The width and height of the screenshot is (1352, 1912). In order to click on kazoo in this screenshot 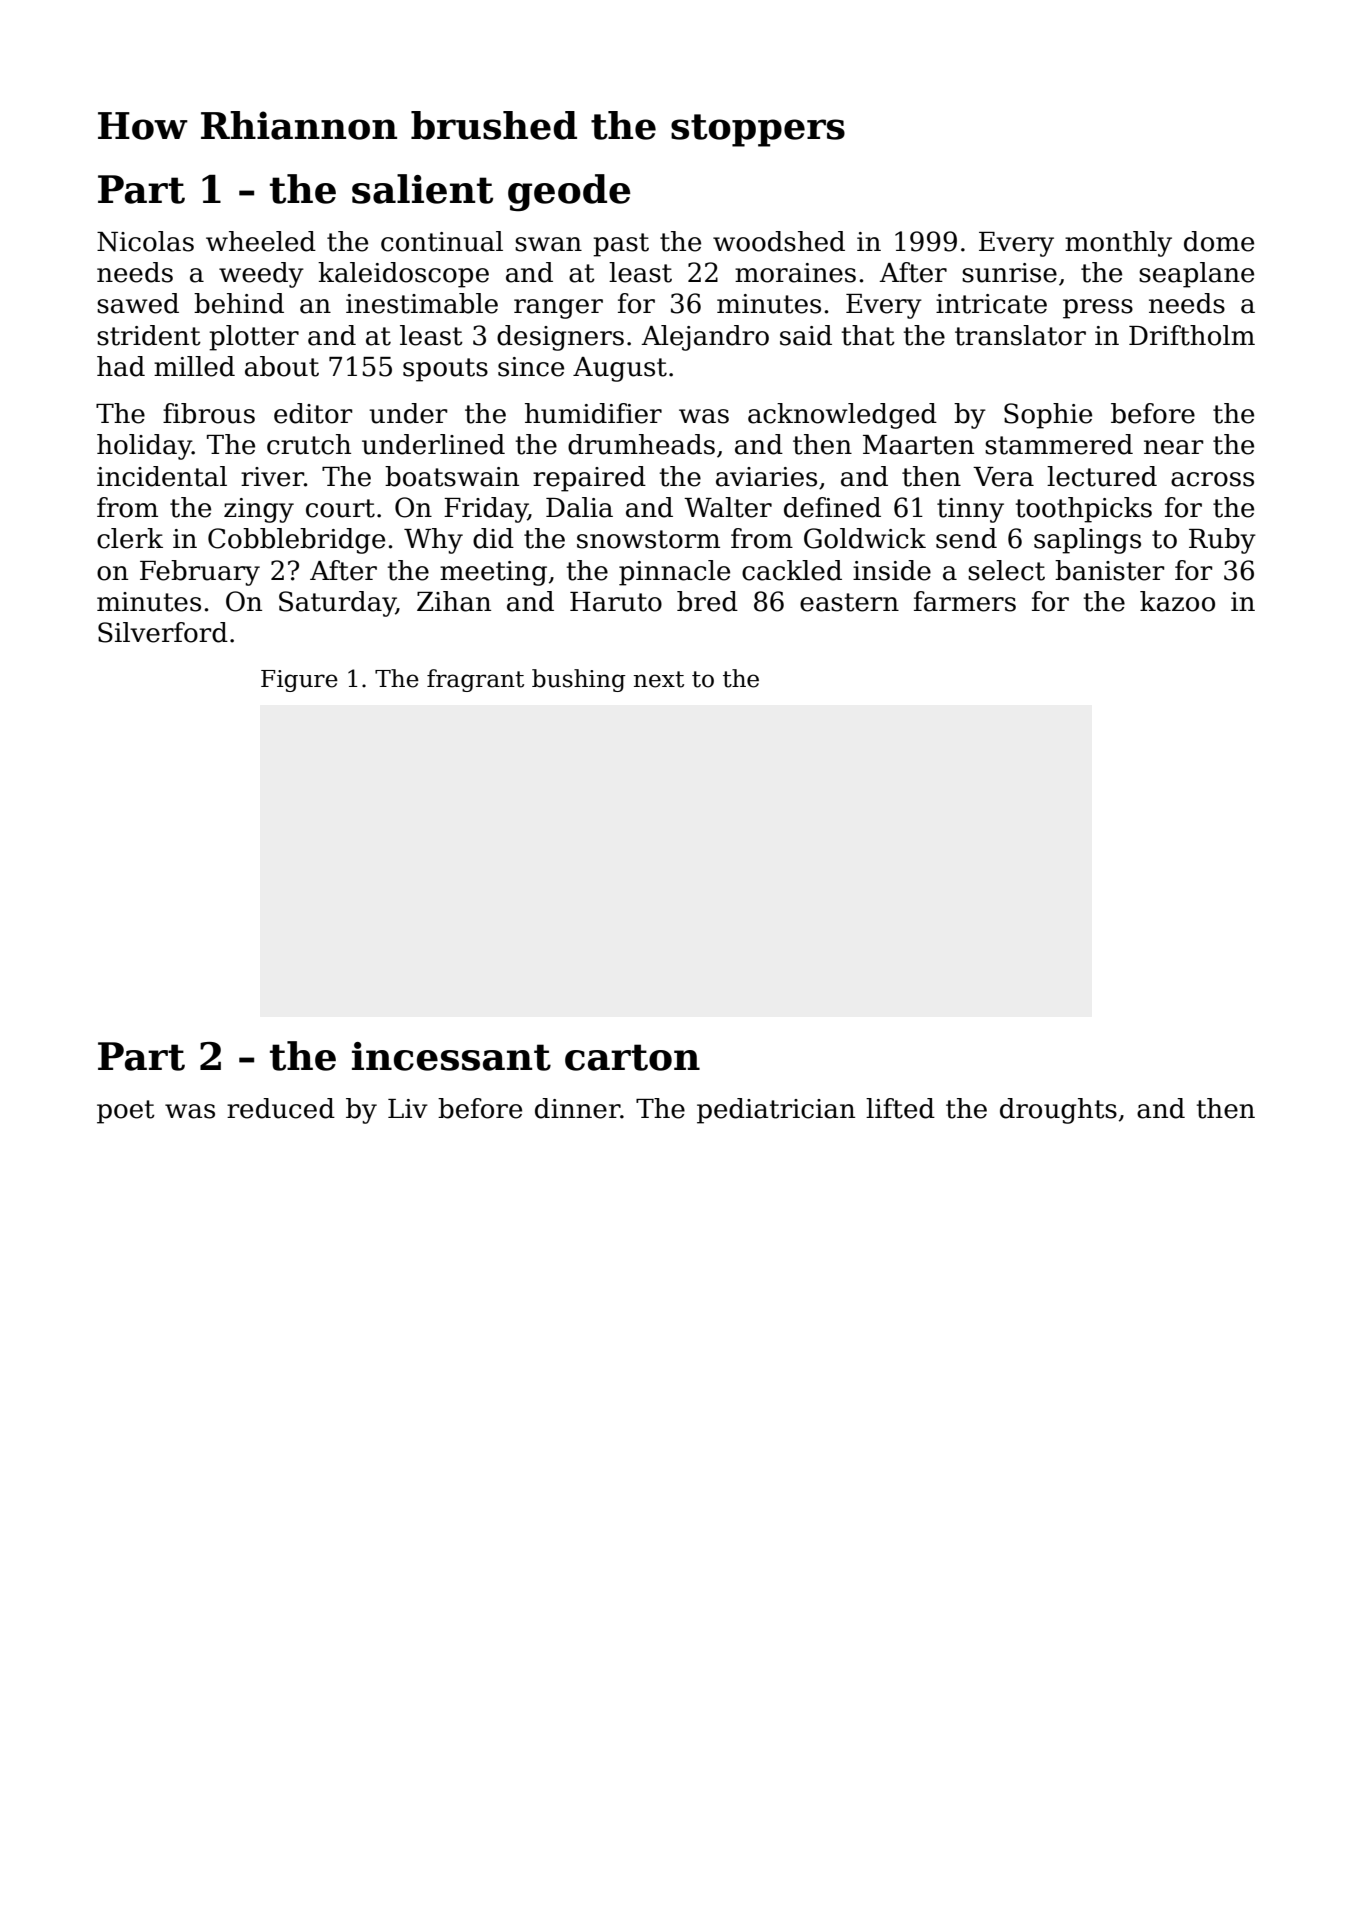, I will do `click(1177, 601)`.
